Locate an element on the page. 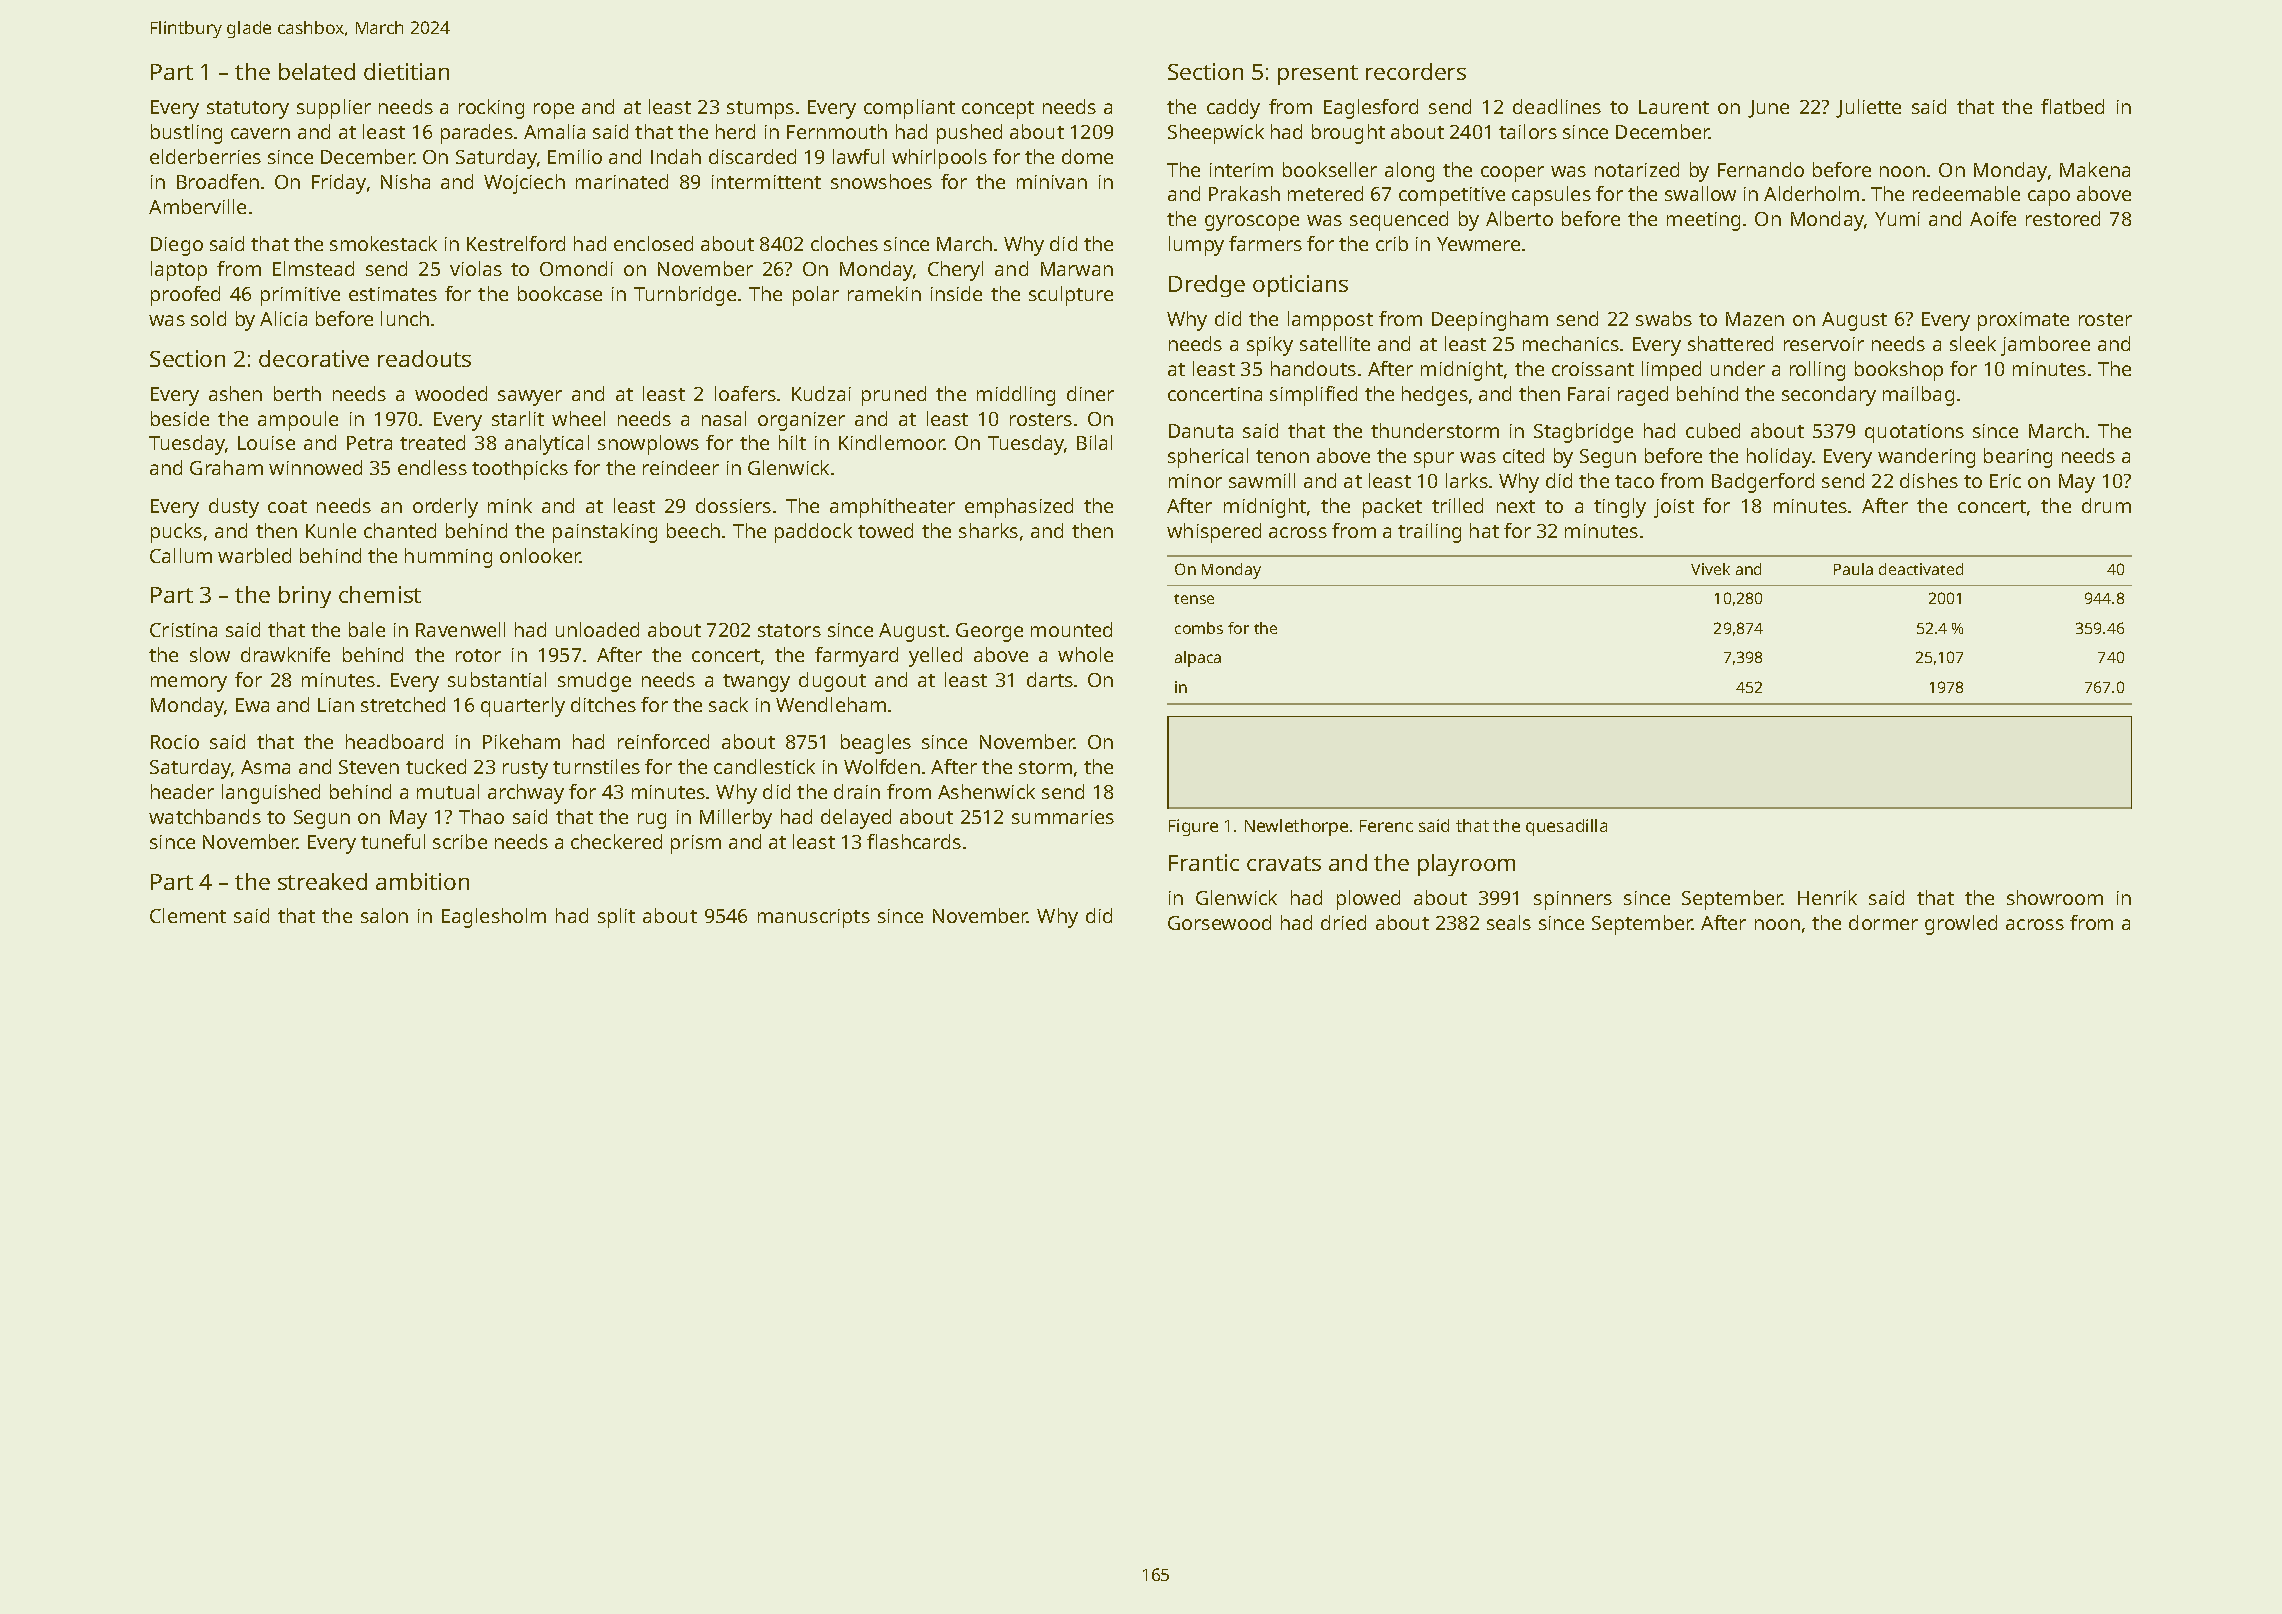  headboard is located at coordinates (394, 741).
